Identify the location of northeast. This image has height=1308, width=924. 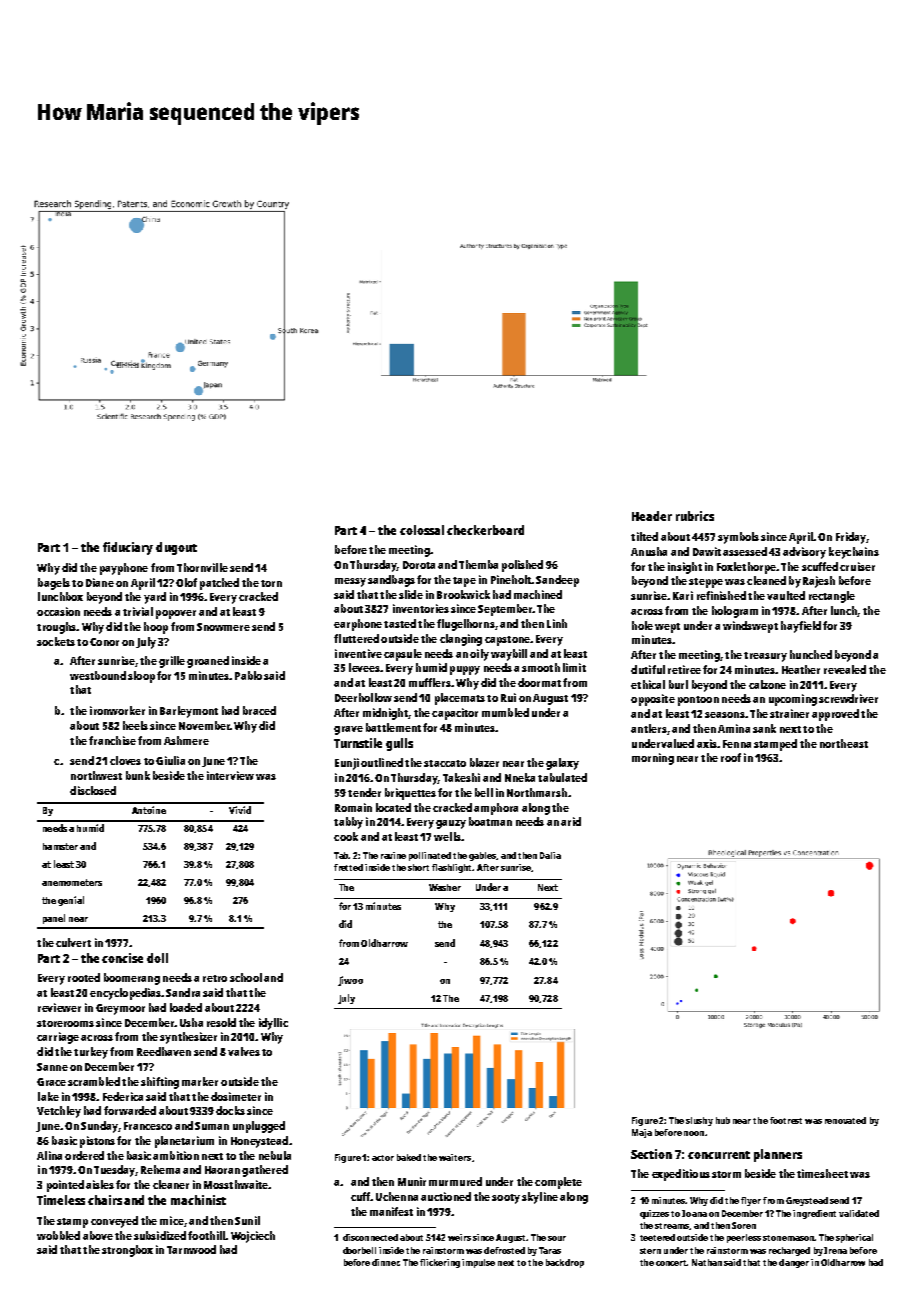
(844, 743).
